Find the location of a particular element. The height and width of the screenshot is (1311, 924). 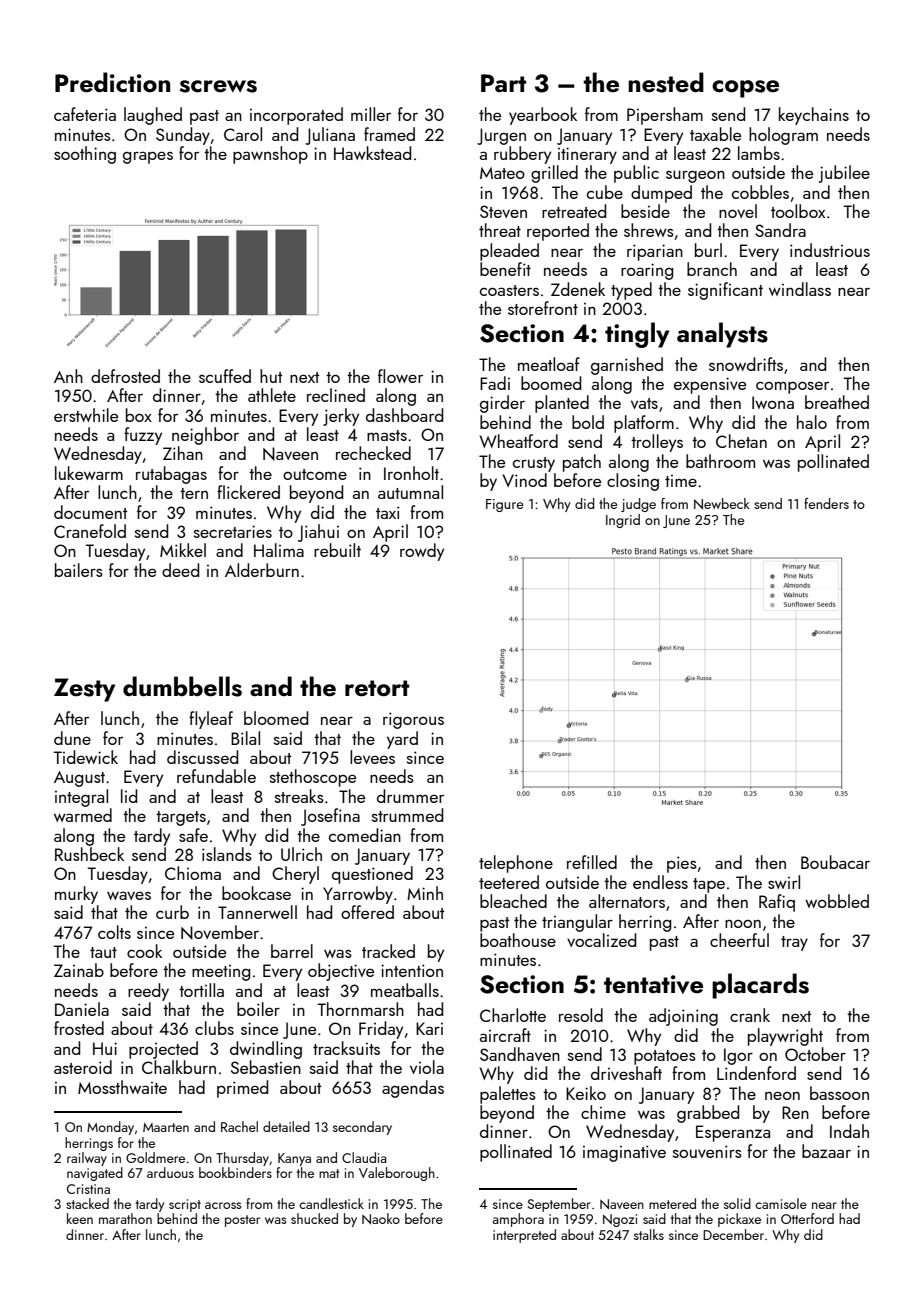

girder is located at coordinates (502, 404).
